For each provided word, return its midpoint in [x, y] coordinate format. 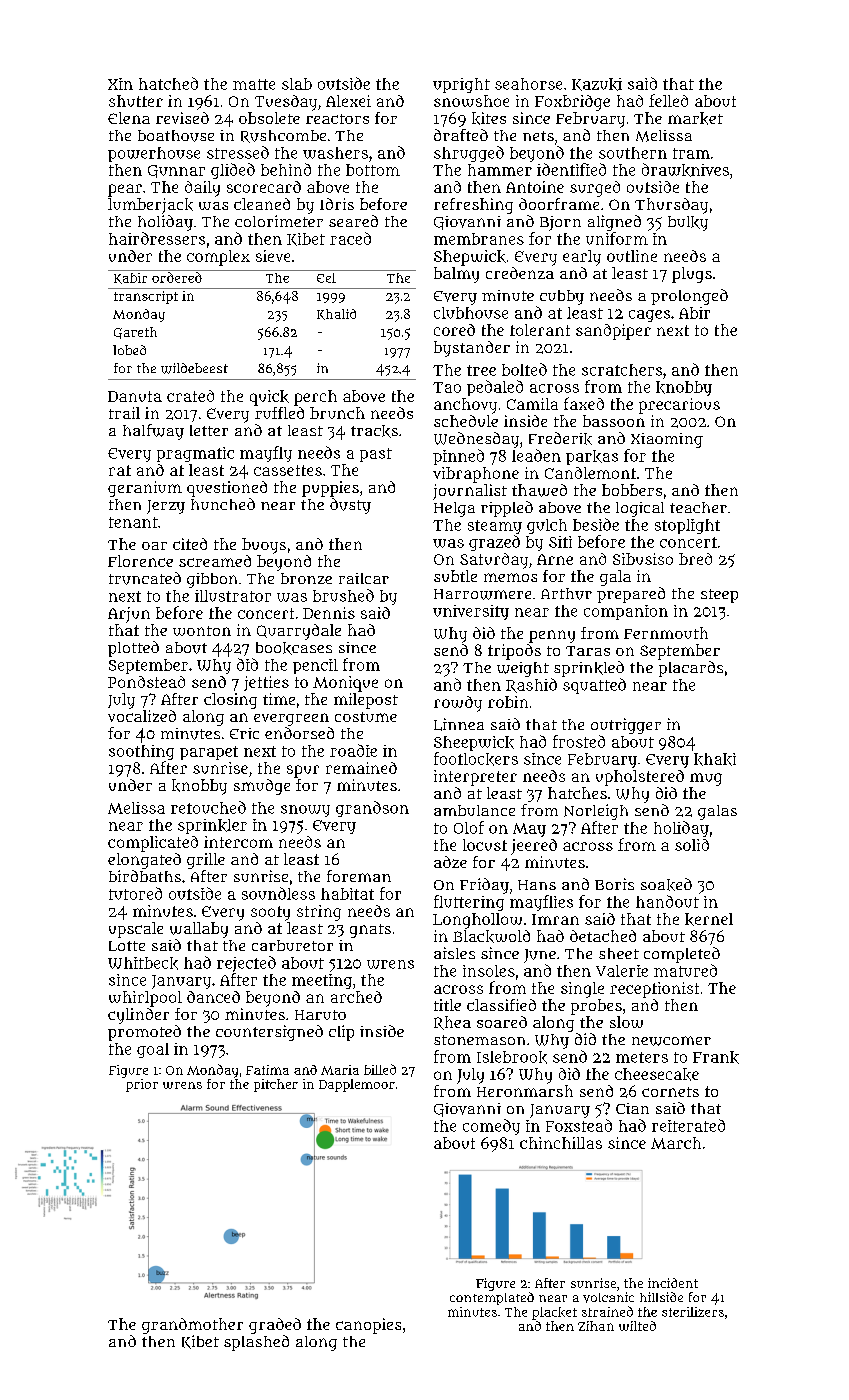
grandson [372, 809]
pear [125, 190]
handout [667, 901]
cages [649, 316]
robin [508, 702]
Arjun [129, 615]
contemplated [492, 1298]
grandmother [192, 1326]
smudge [262, 787]
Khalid [336, 314]
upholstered [640, 778]
